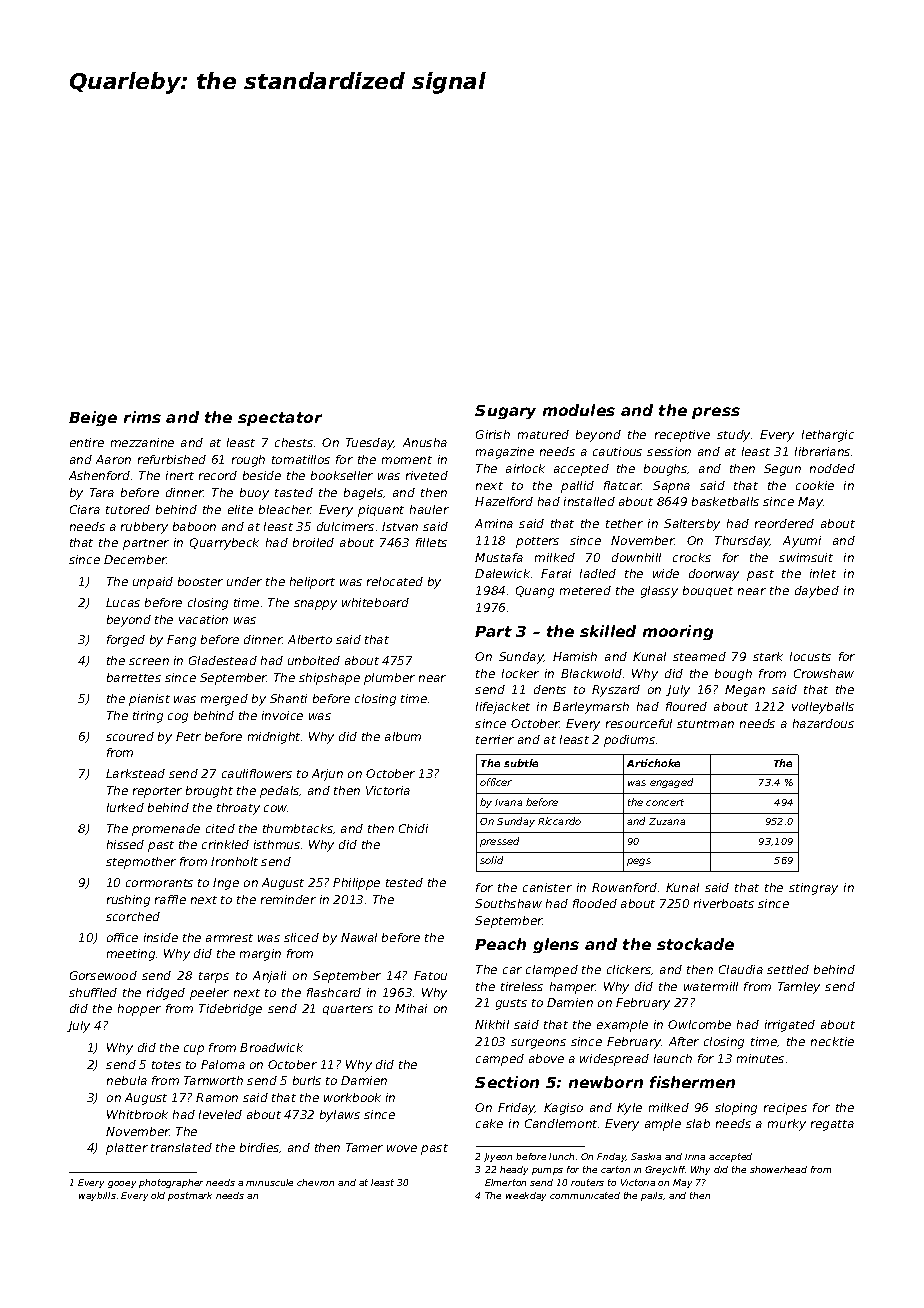 This image has height=1308, width=924. I want to click on spectator, so click(280, 419).
